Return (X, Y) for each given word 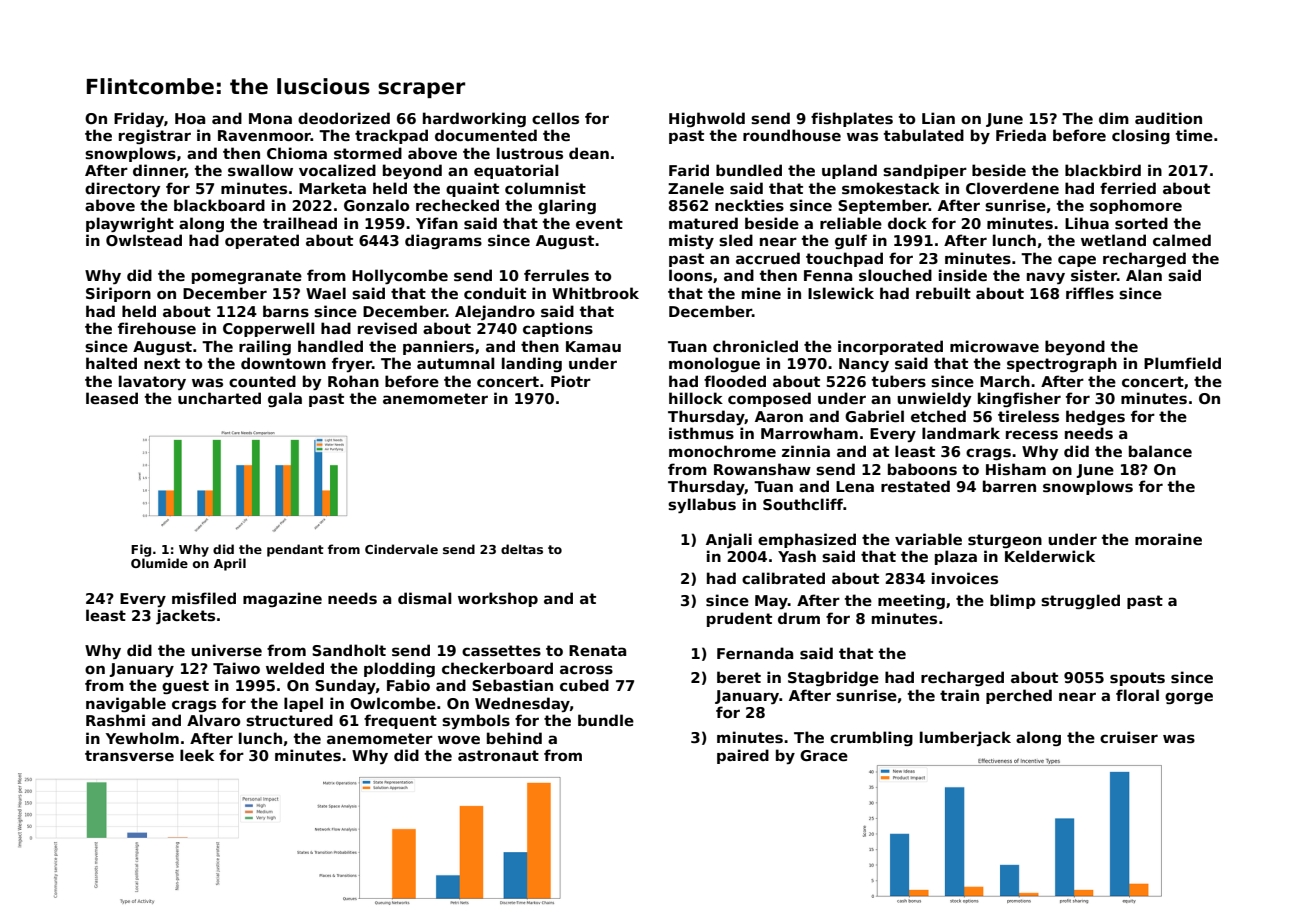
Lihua (1087, 223)
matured (703, 223)
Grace (824, 755)
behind (514, 738)
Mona (270, 118)
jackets (185, 616)
